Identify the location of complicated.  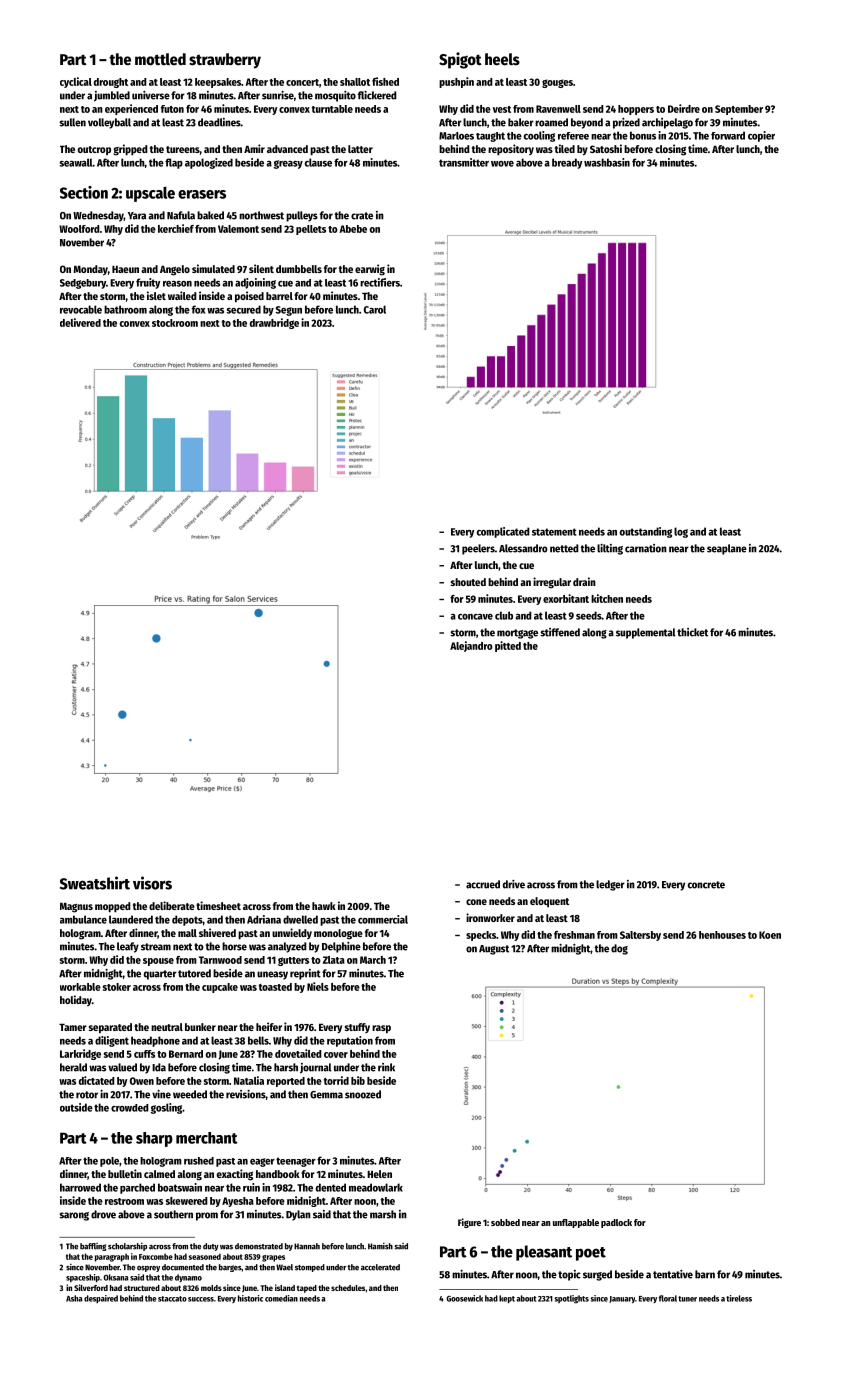
(503, 532).
